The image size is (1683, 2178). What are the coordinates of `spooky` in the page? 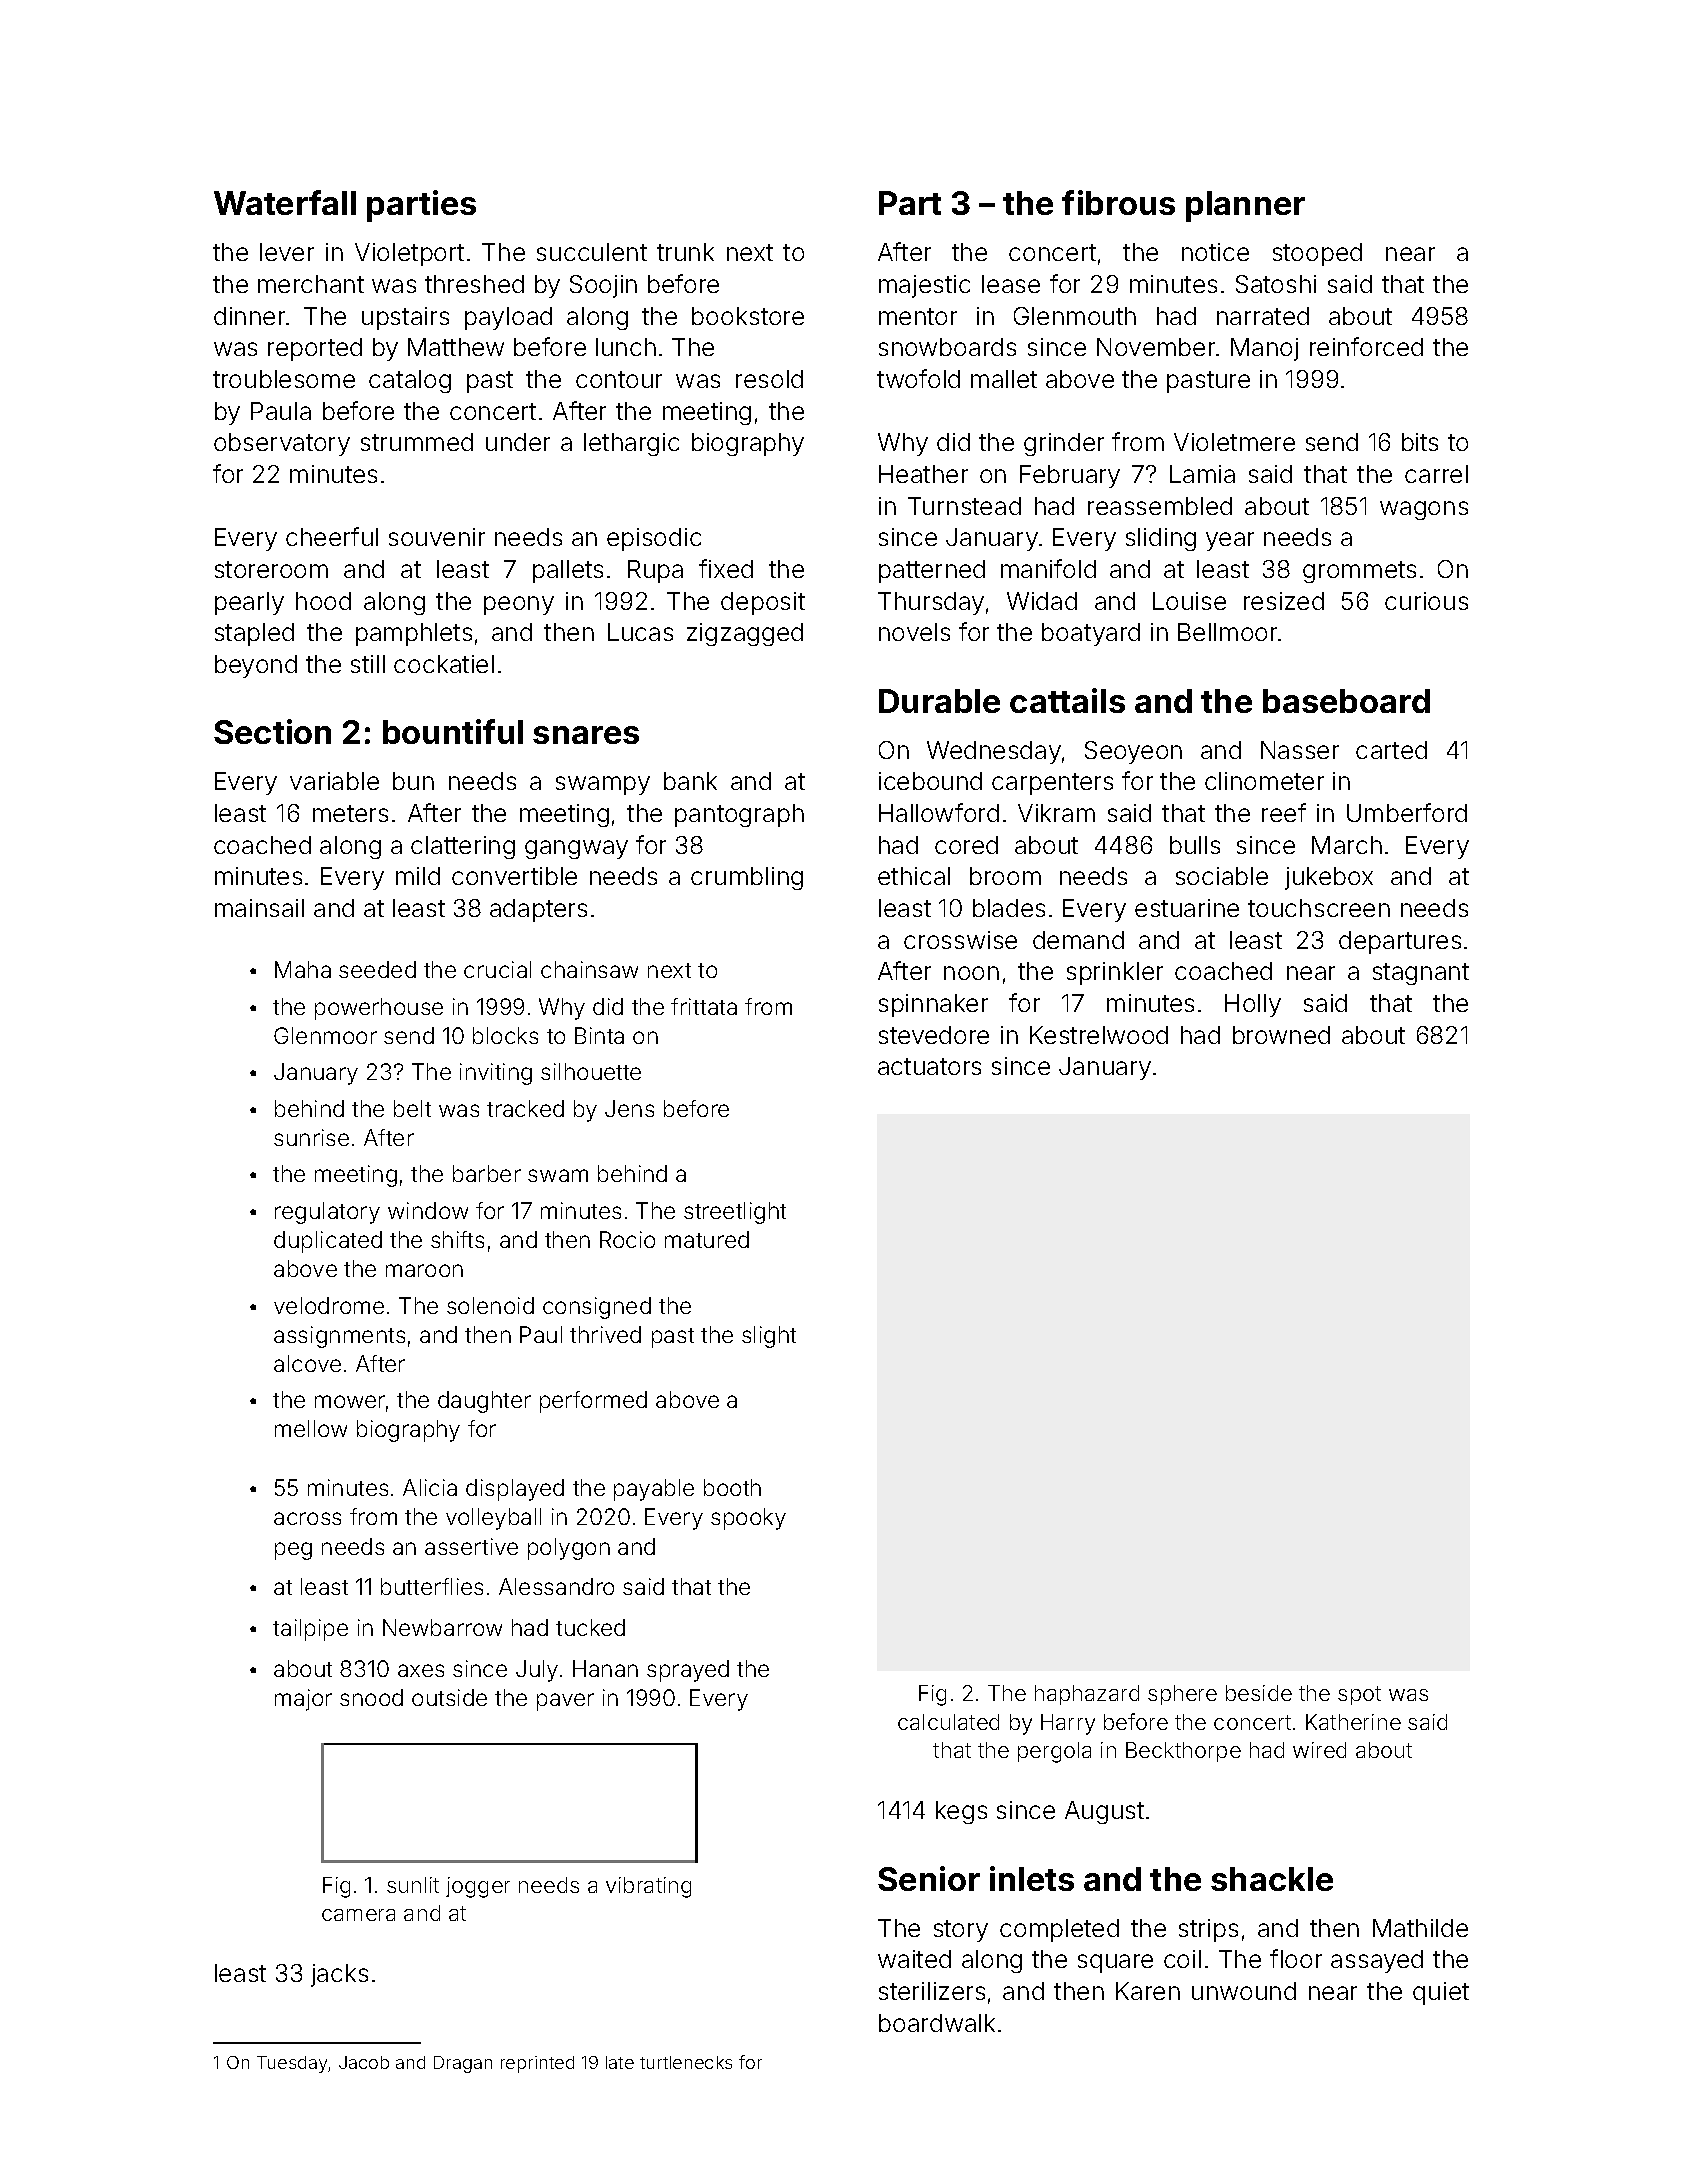 It's located at (748, 1519).
